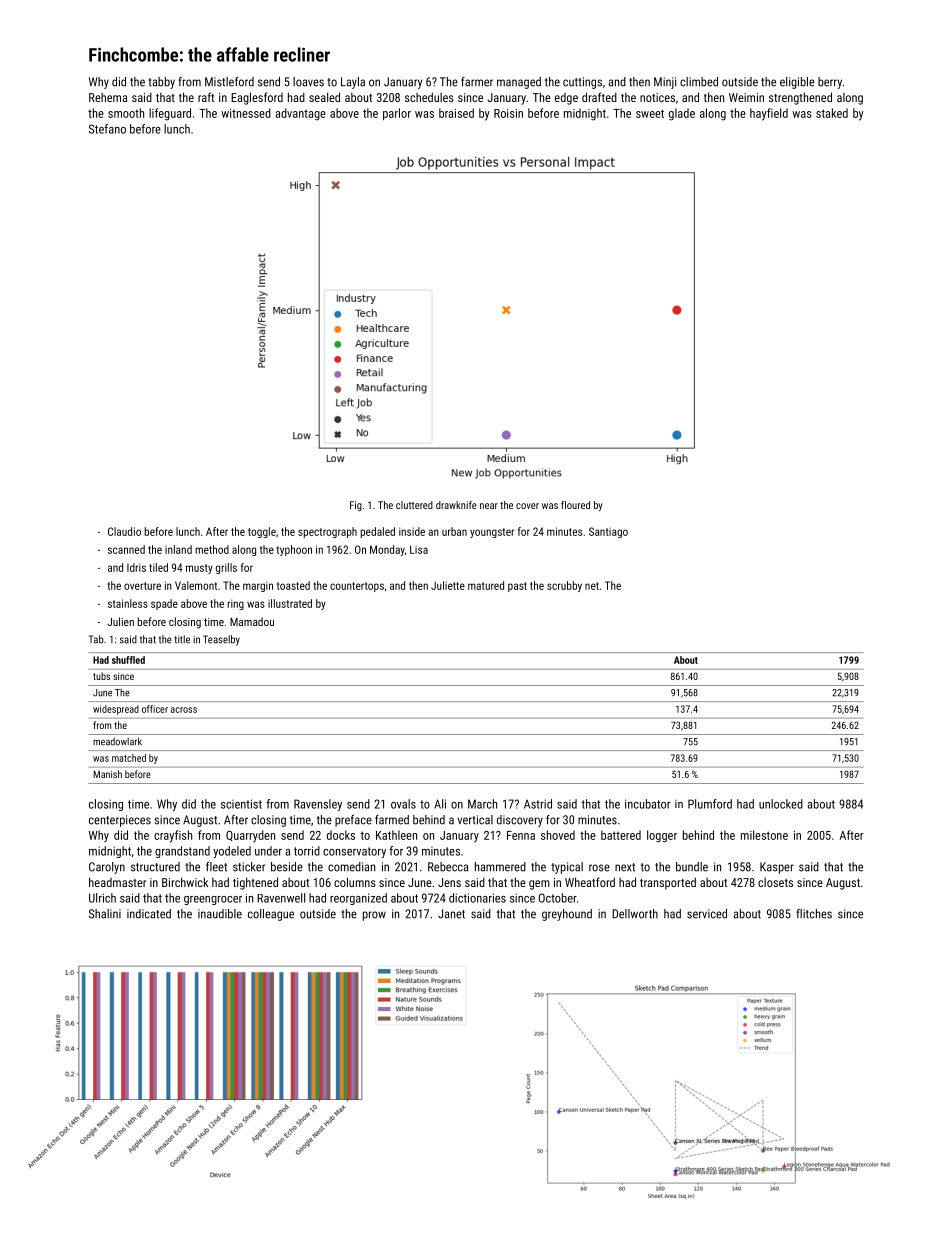 Image resolution: width=952 pixels, height=1233 pixels. What do you see at coordinates (124, 531) in the page?
I see `Claudio` at bounding box center [124, 531].
